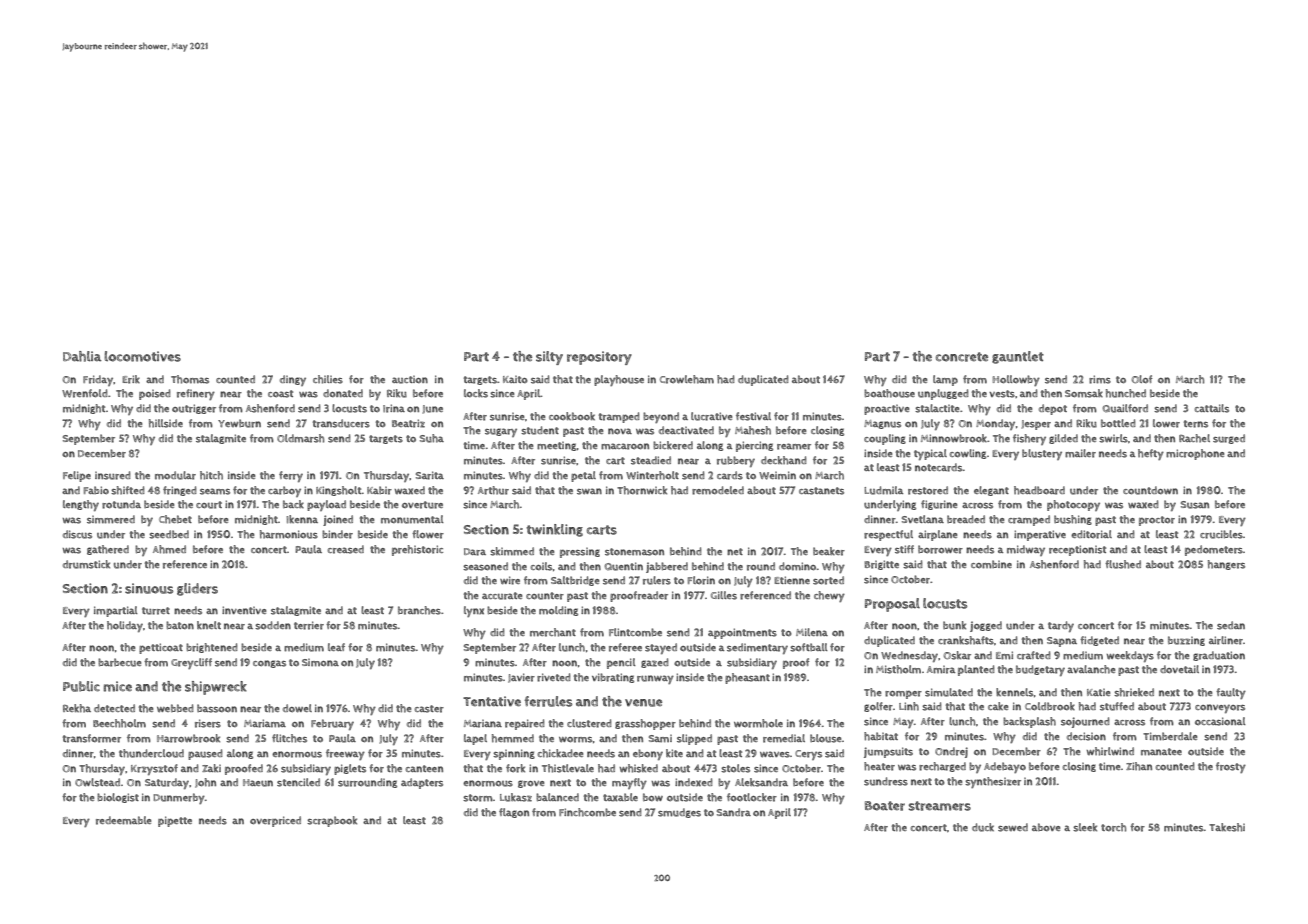 This screenshot has width=1308, height=924. I want to click on flushed, so click(1123, 564).
